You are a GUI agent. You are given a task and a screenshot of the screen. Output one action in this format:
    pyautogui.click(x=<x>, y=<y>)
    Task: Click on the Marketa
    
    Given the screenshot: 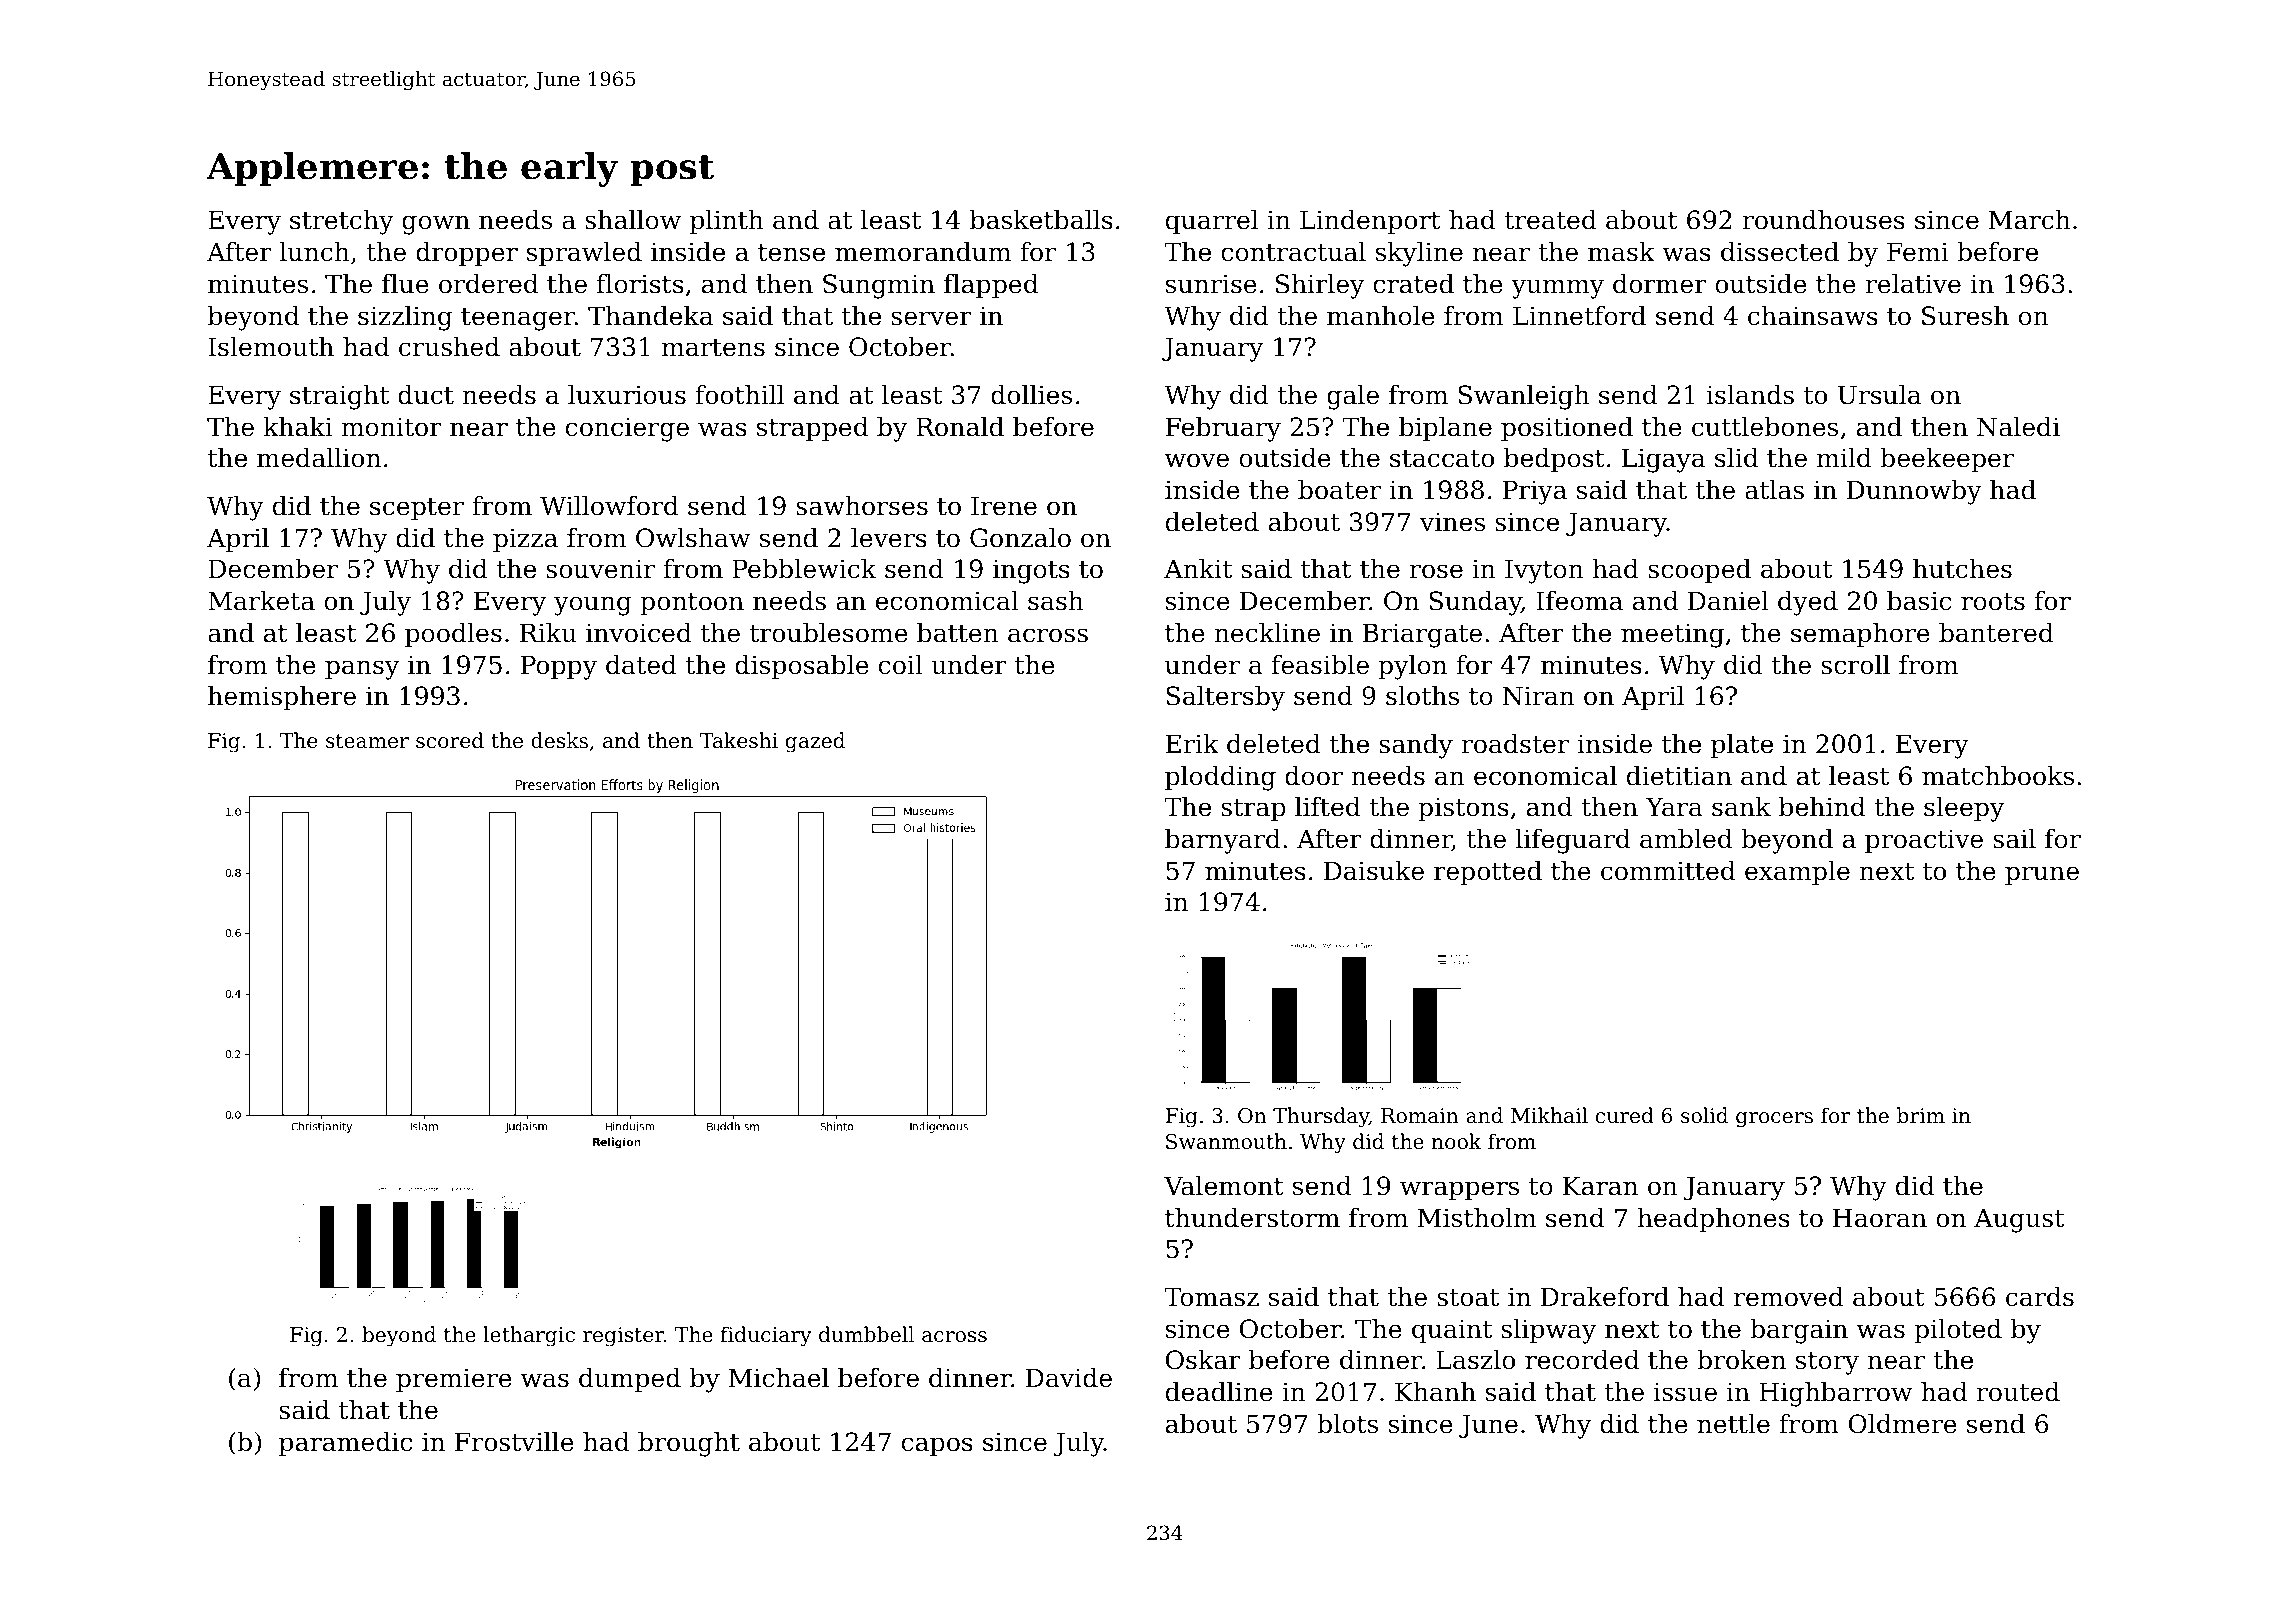 What is the action you would take?
    pyautogui.click(x=261, y=601)
